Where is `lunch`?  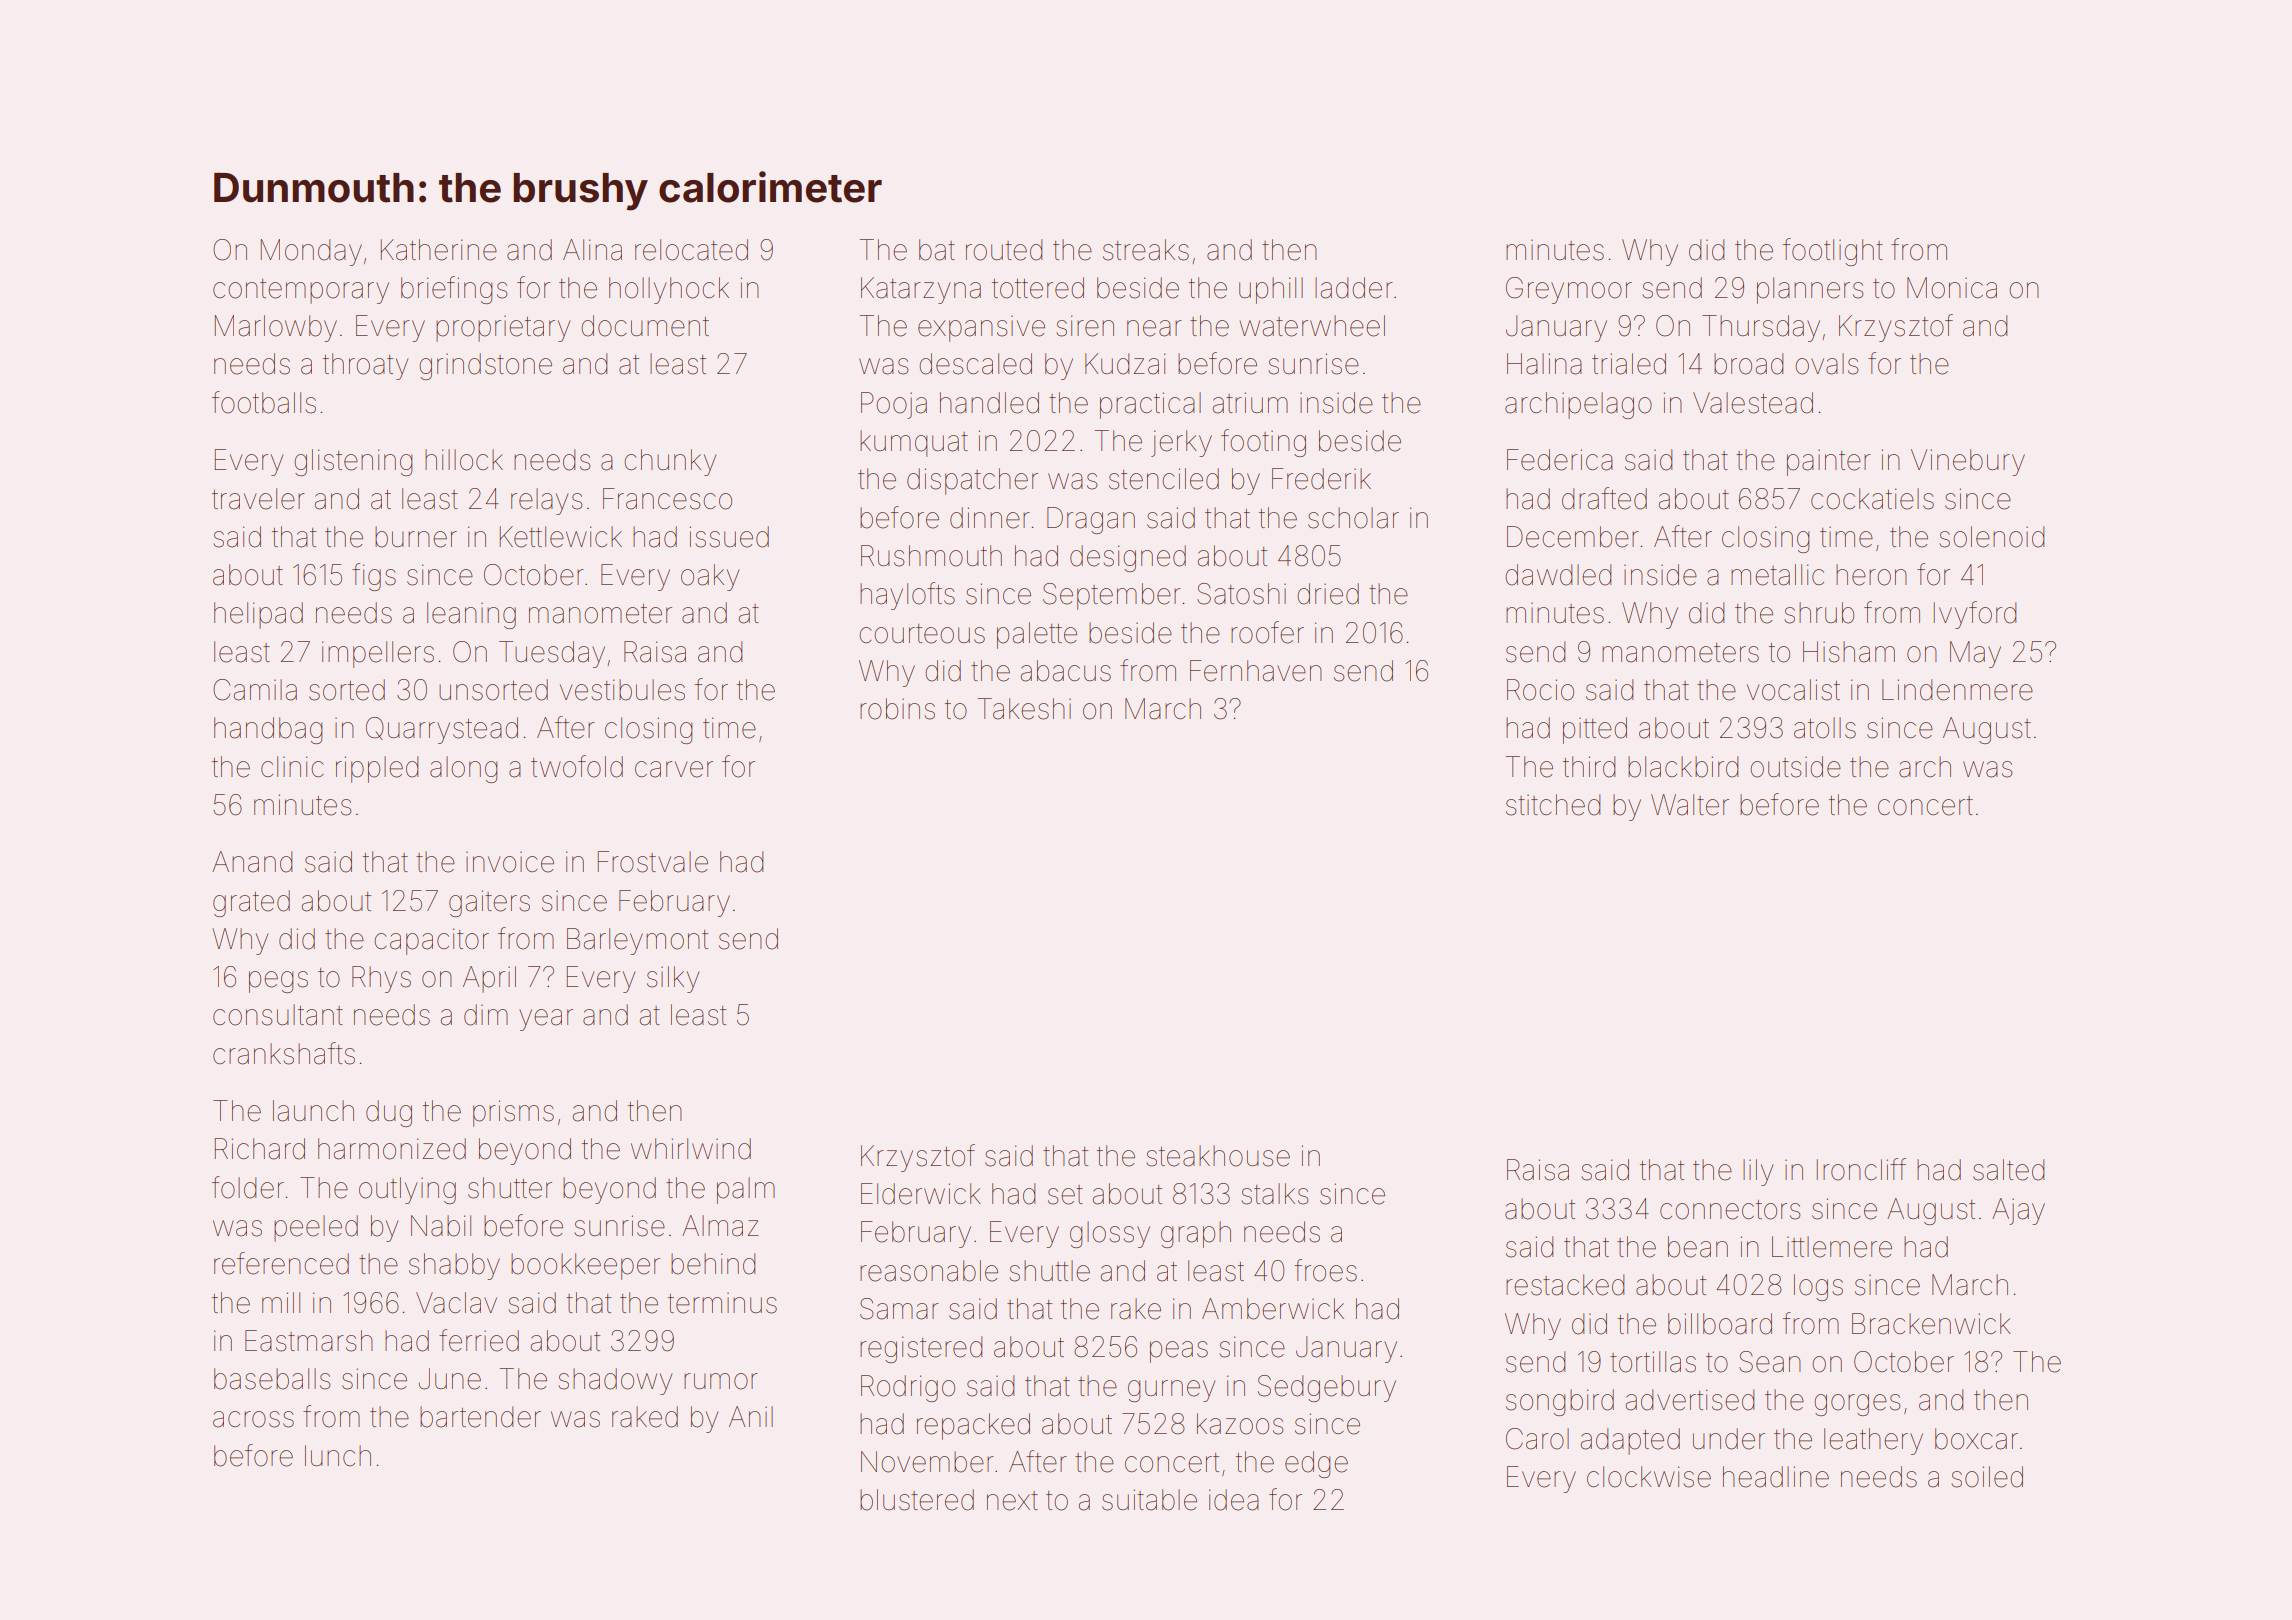 lunch is located at coordinates (338, 1455).
